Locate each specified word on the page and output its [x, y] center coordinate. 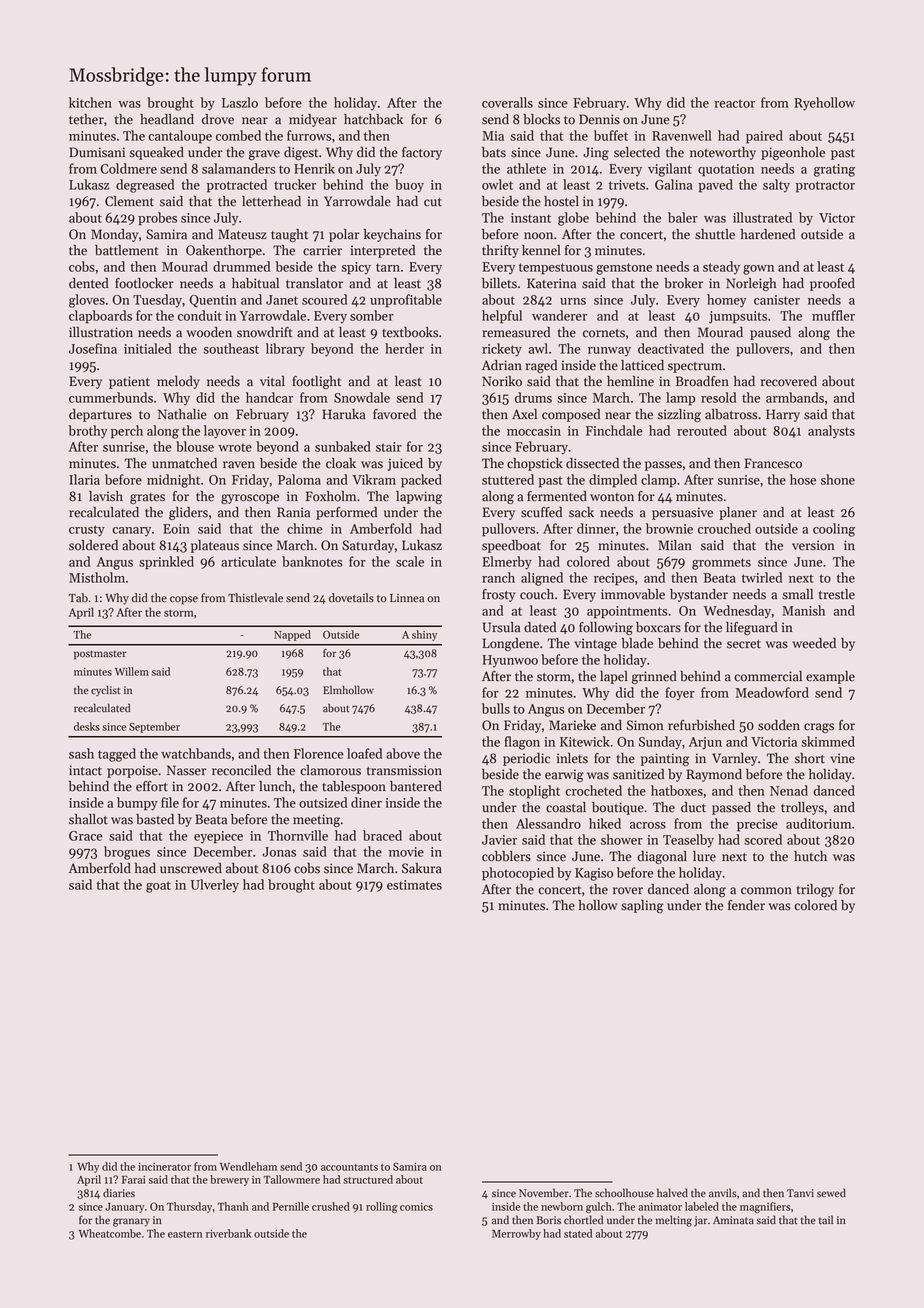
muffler [833, 315]
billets [499, 283]
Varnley [734, 759]
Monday [114, 235]
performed [346, 513]
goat [158, 887]
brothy [88, 432]
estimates [414, 885]
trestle [837, 594]
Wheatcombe [110, 1233]
